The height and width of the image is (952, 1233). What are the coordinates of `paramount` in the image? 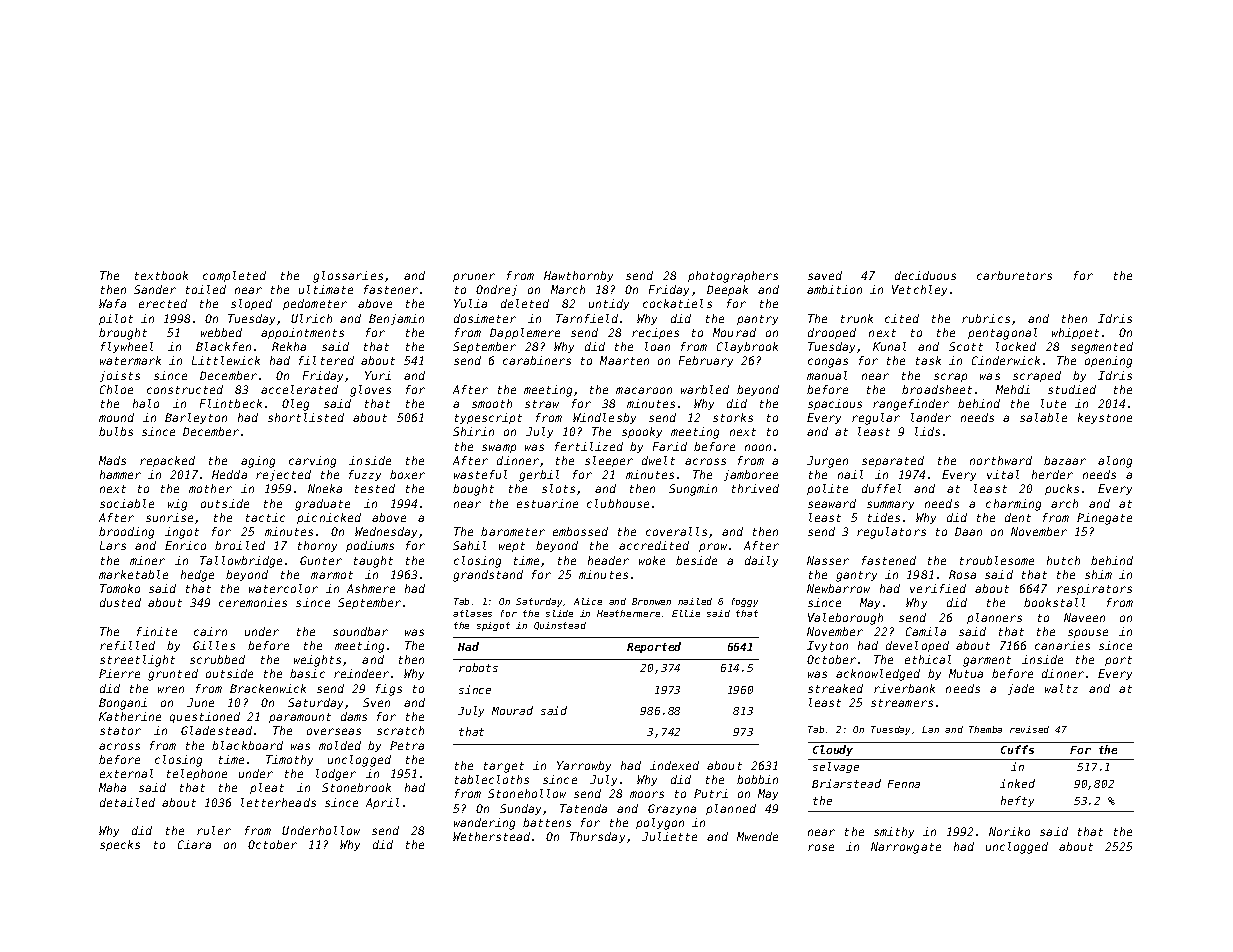 It's located at (300, 718).
